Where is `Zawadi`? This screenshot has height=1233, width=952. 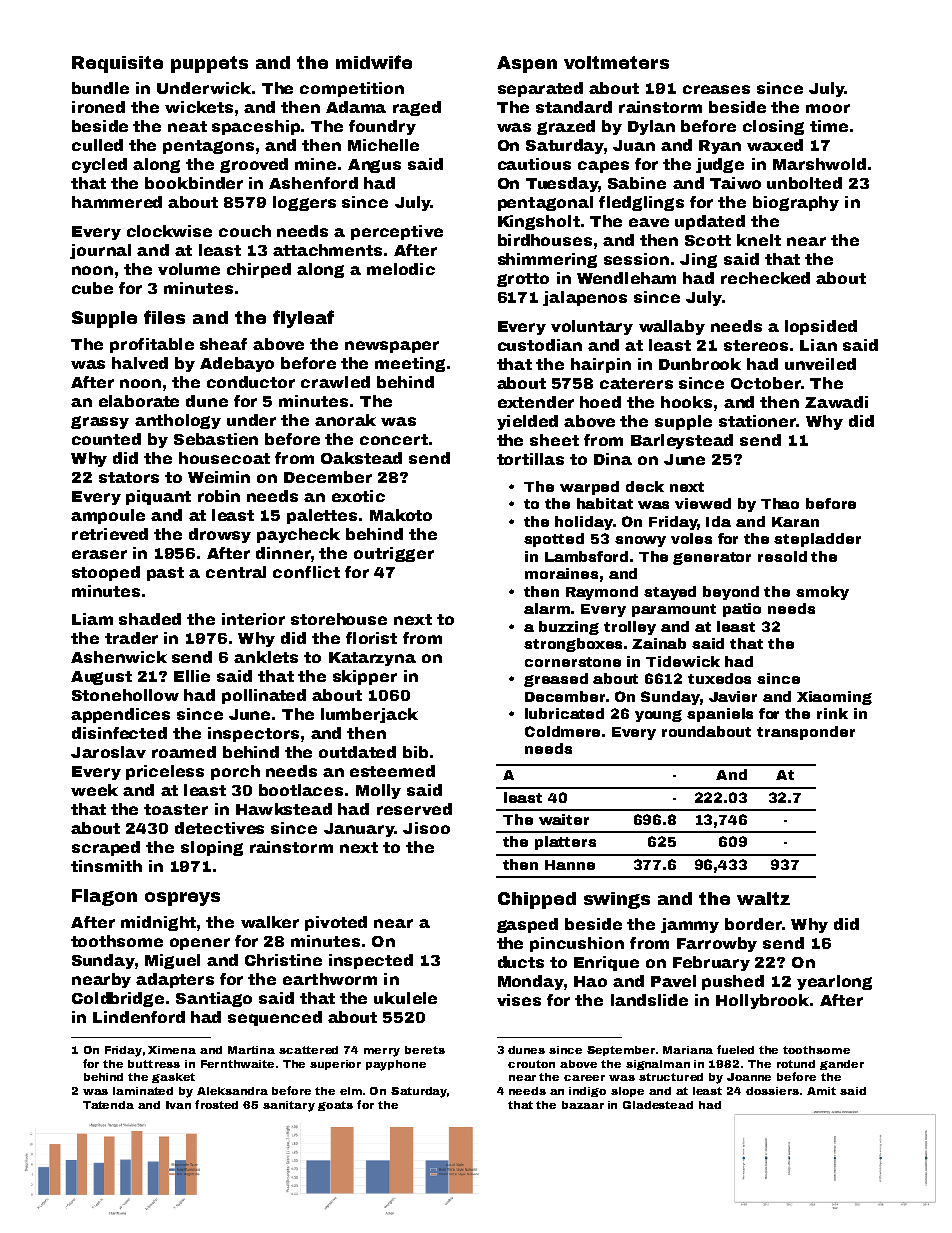 Zawadi is located at coordinates (836, 402).
